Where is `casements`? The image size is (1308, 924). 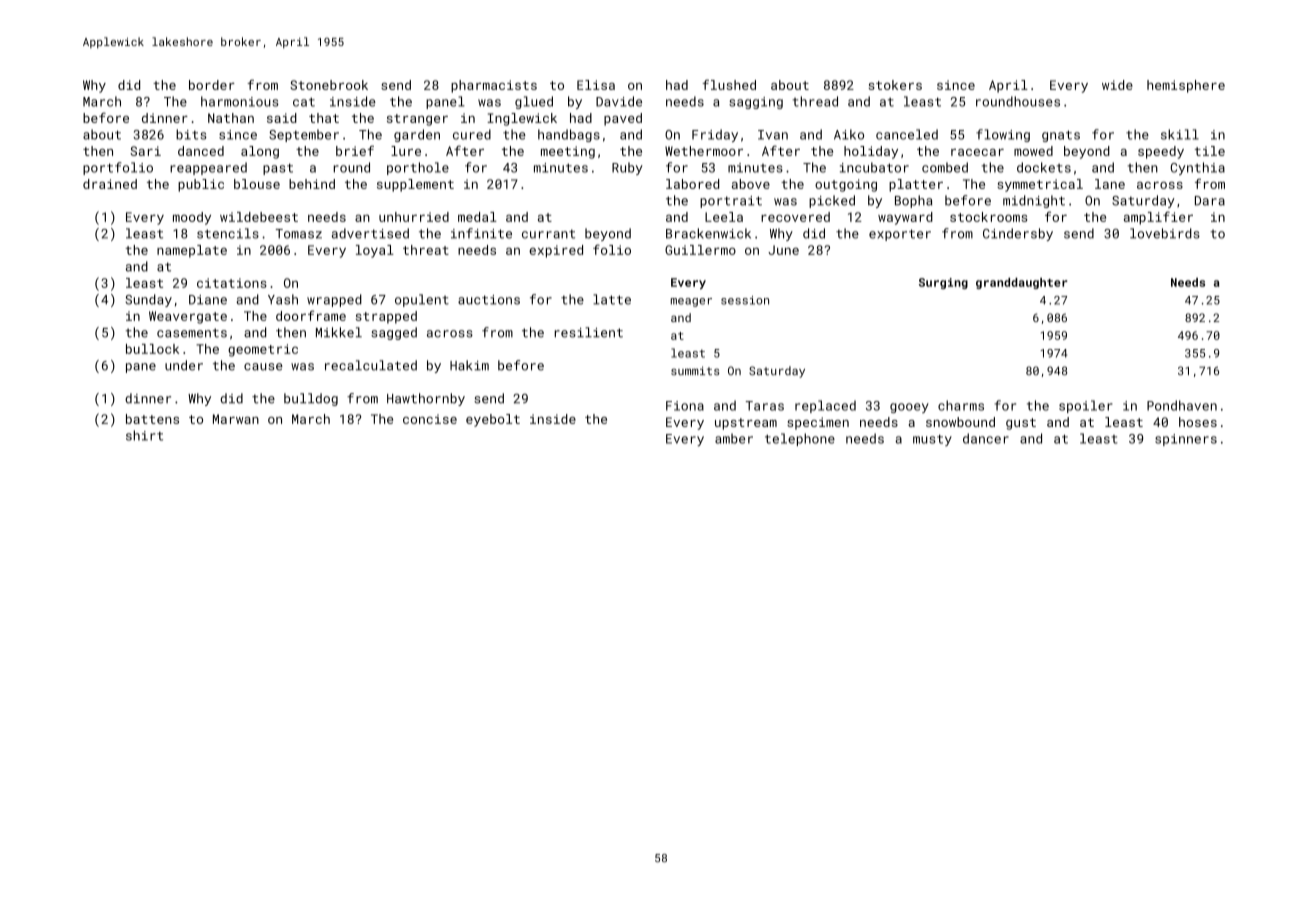 casements is located at coordinates (192, 333).
